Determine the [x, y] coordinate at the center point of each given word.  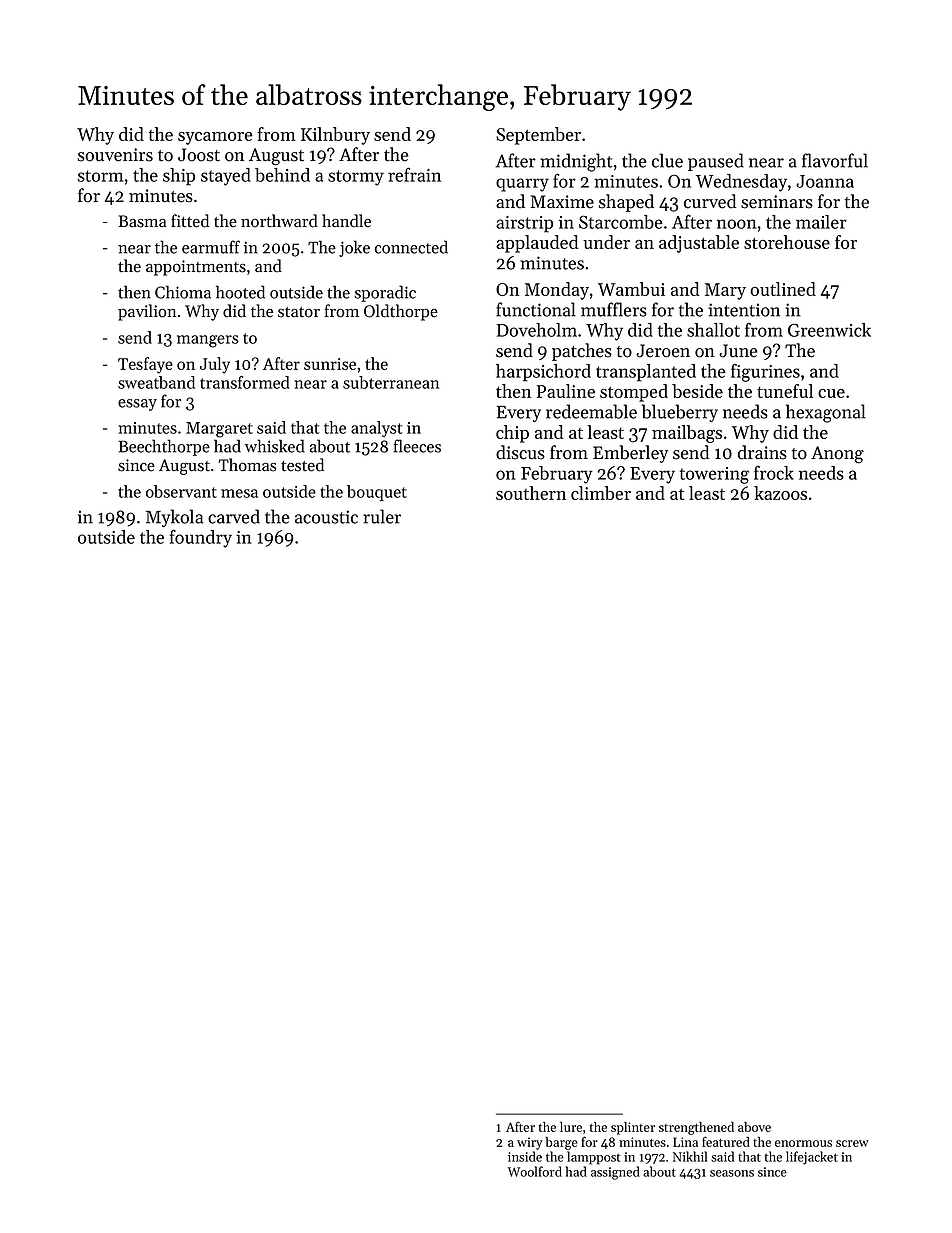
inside [525, 1156]
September [538, 136]
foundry [201, 538]
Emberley [630, 454]
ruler [382, 516]
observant [181, 491]
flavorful [835, 160]
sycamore [215, 138]
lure [571, 1127]
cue [831, 393]
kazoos [780, 493]
